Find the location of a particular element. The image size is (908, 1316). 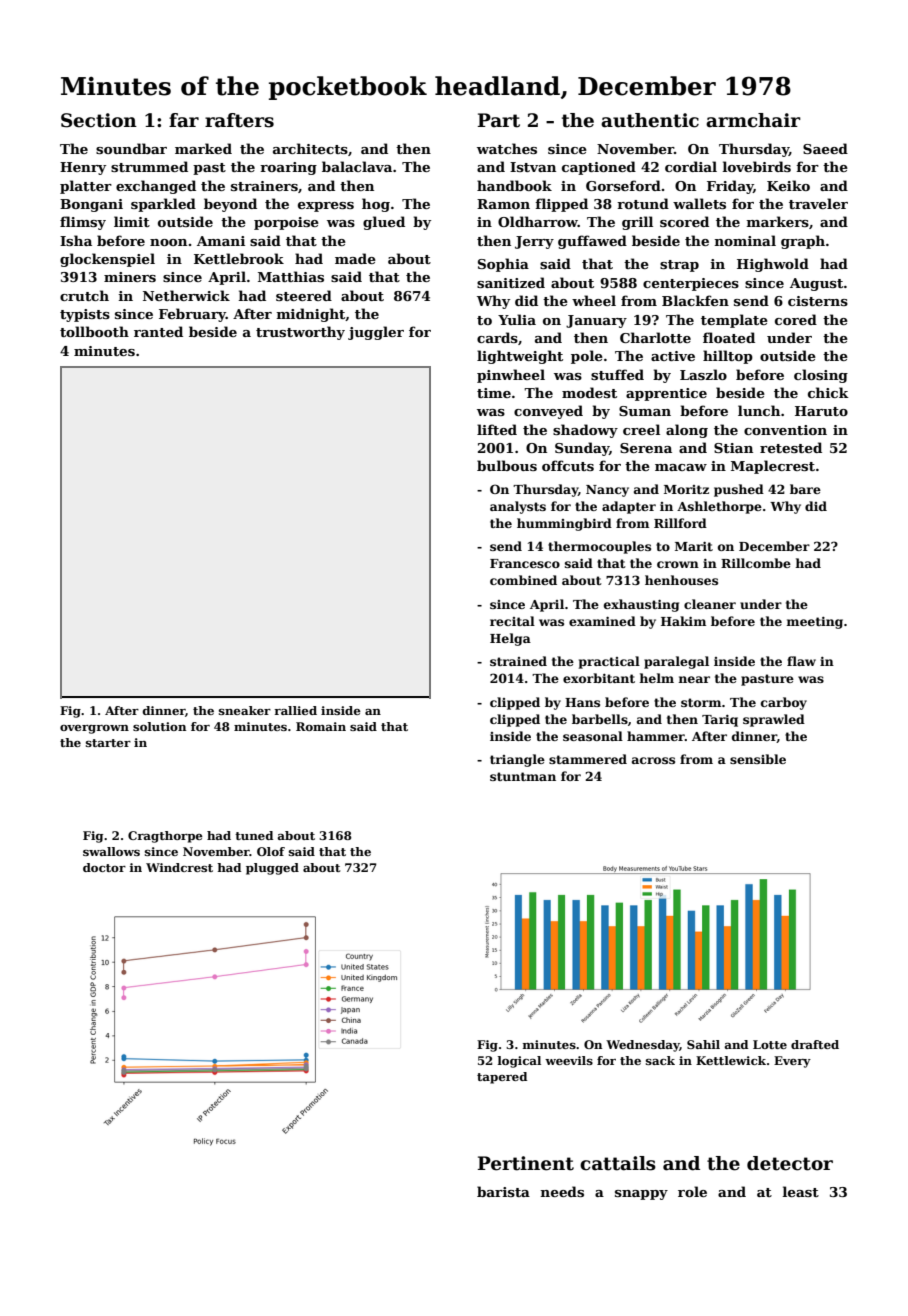

logical is located at coordinates (519, 1062).
